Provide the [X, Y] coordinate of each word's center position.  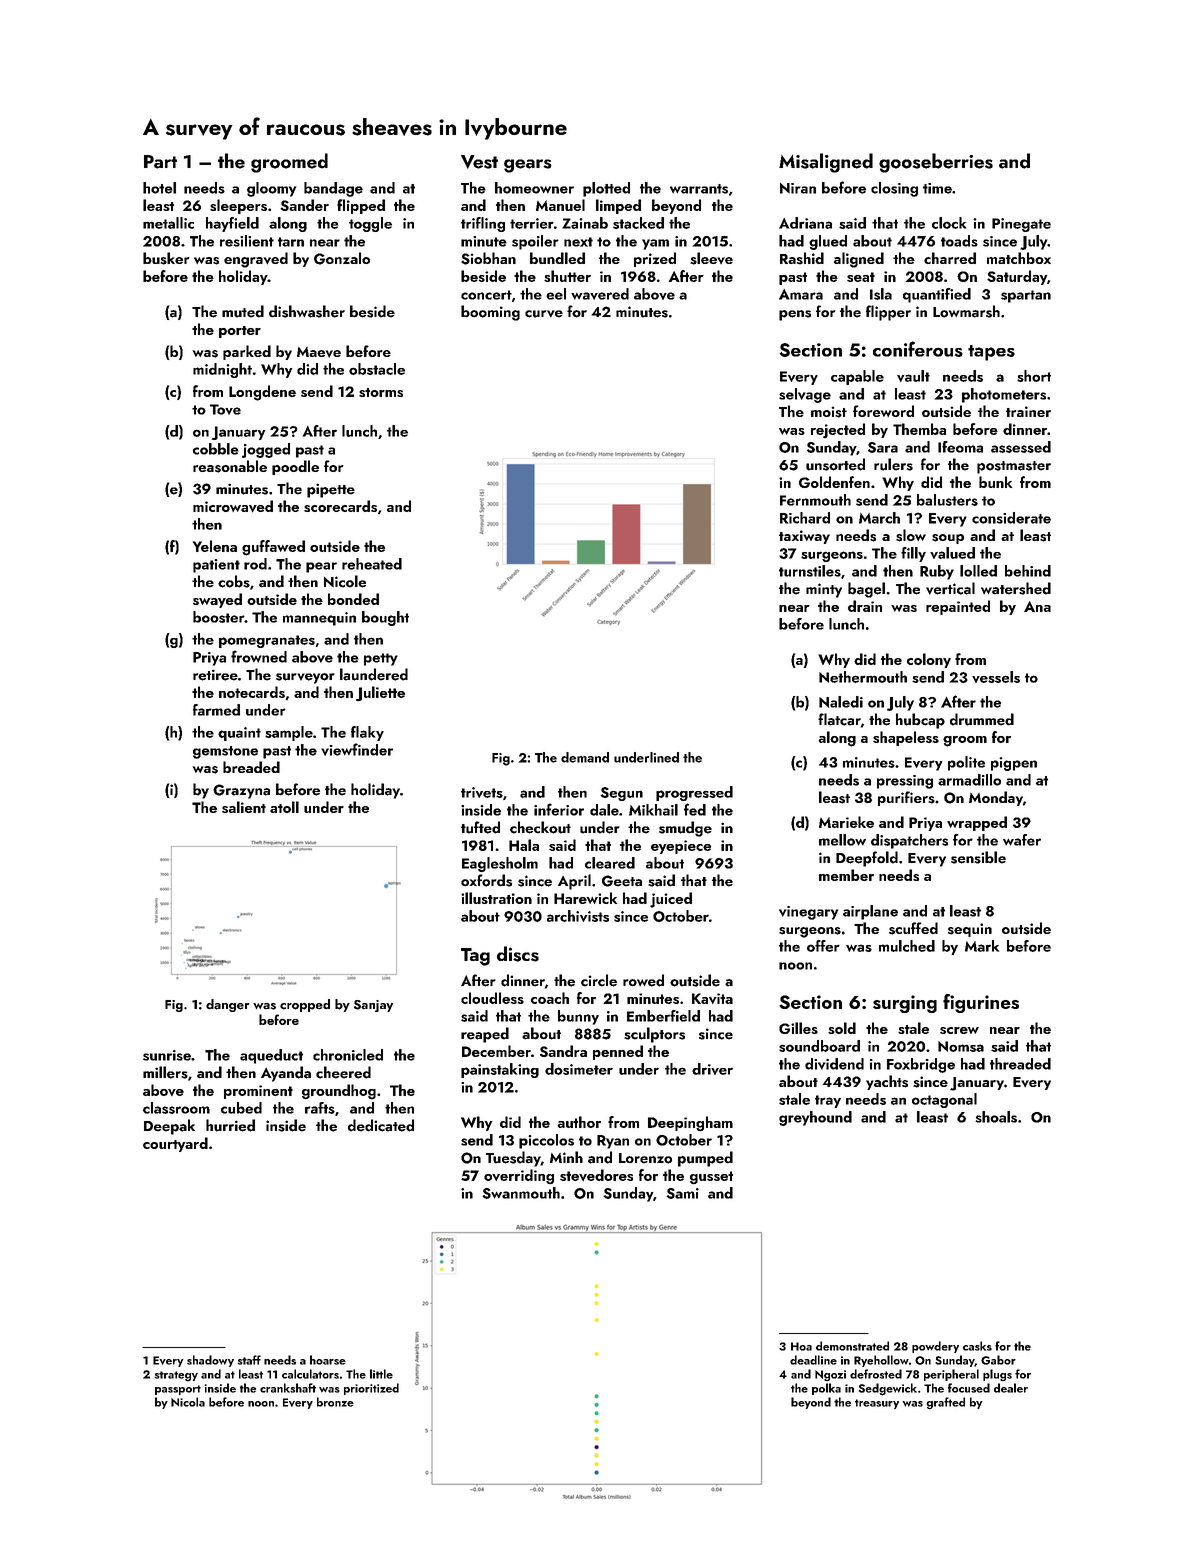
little [381, 1374]
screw [959, 1030]
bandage [333, 189]
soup [948, 539]
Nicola [188, 1402]
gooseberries [936, 163]
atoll [284, 807]
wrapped [977, 823]
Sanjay [373, 1006]
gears [528, 166]
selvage [805, 395]
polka [826, 1389]
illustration [496, 898]
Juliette [380, 693]
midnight [222, 370]
